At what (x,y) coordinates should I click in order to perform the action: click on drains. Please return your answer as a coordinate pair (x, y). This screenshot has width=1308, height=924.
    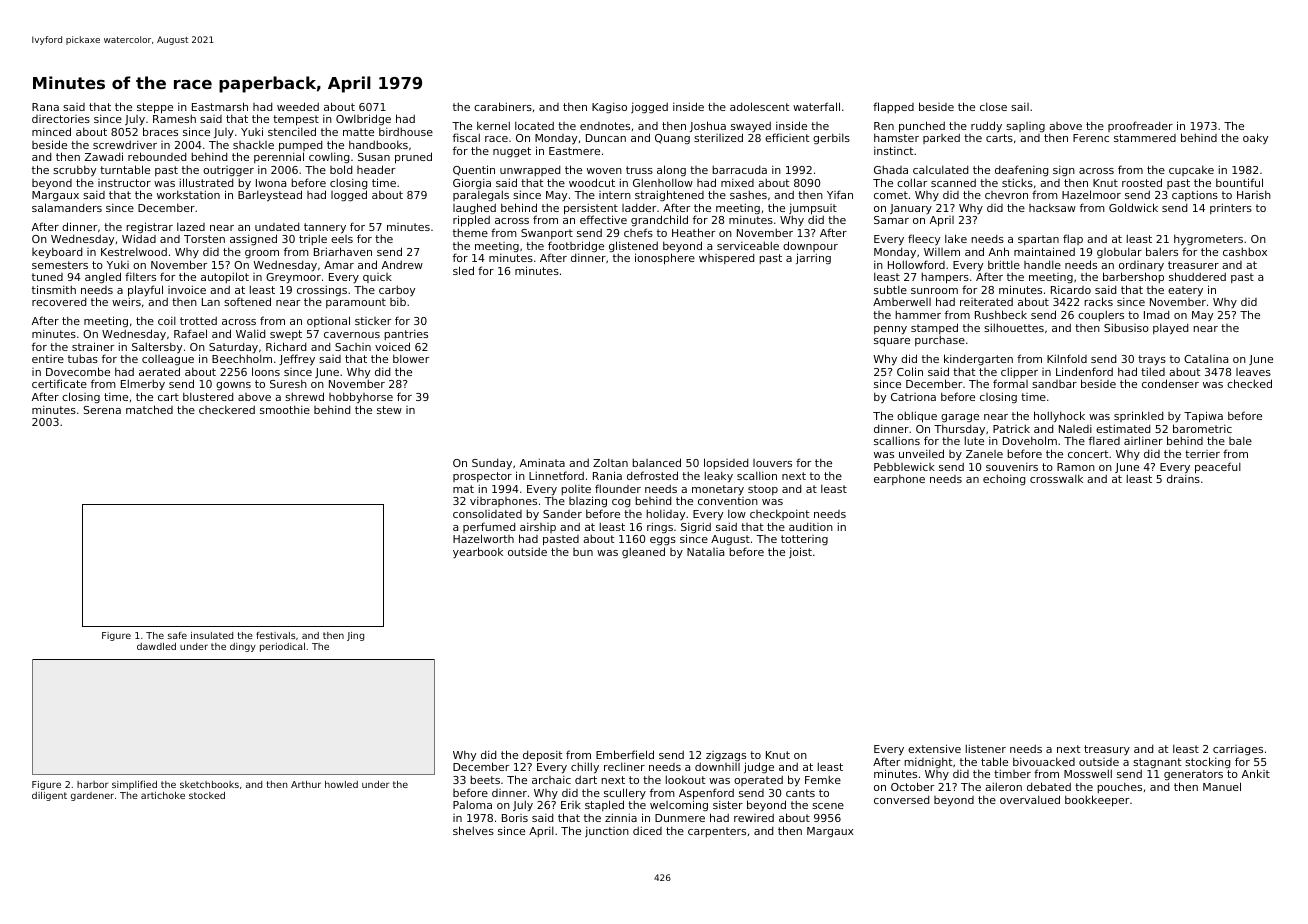
    Looking at the image, I should click on (1183, 478).
